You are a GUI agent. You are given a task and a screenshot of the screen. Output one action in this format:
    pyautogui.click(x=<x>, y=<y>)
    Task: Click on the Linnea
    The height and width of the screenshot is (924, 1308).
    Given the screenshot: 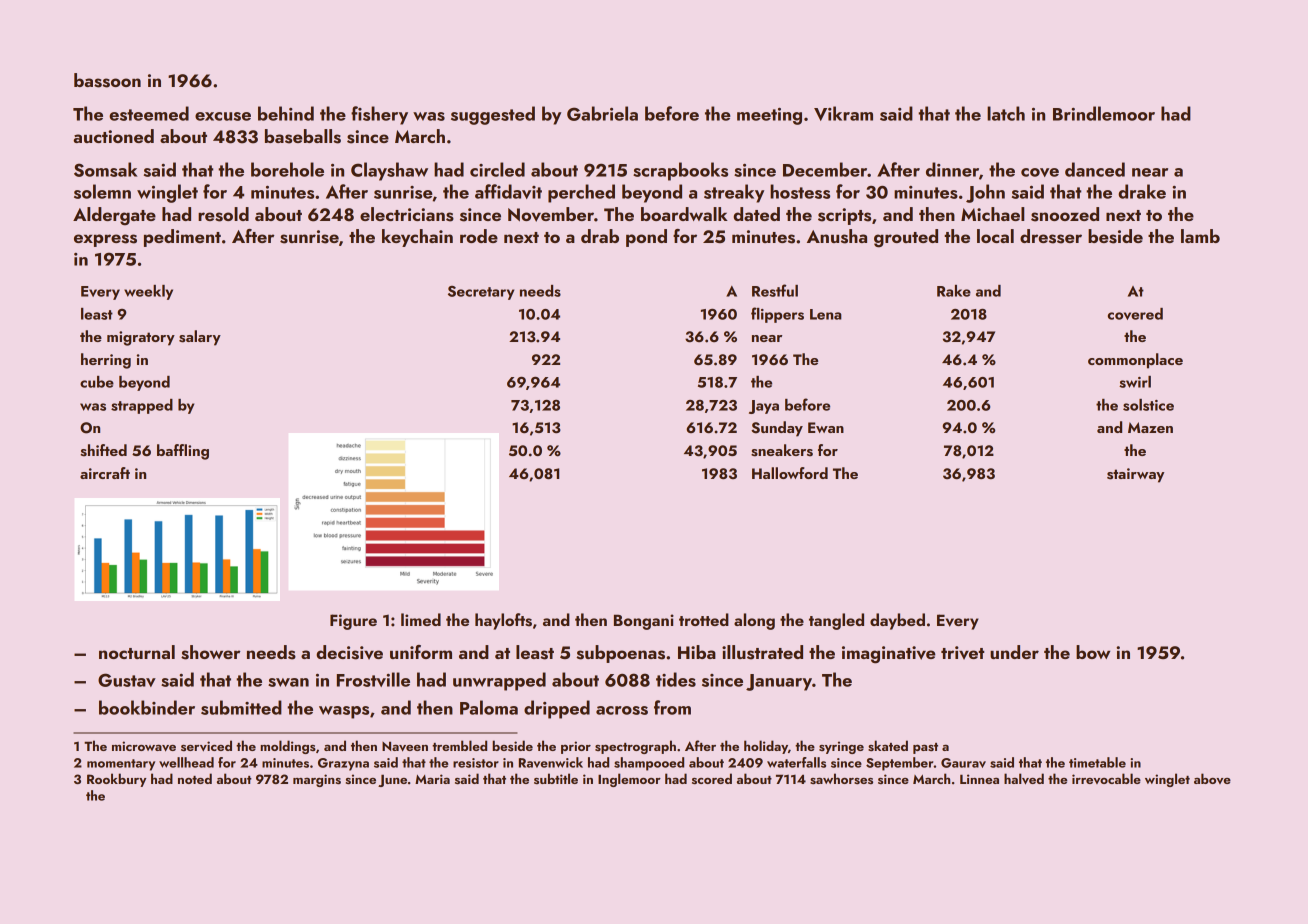 What is the action you would take?
    pyautogui.click(x=979, y=779)
